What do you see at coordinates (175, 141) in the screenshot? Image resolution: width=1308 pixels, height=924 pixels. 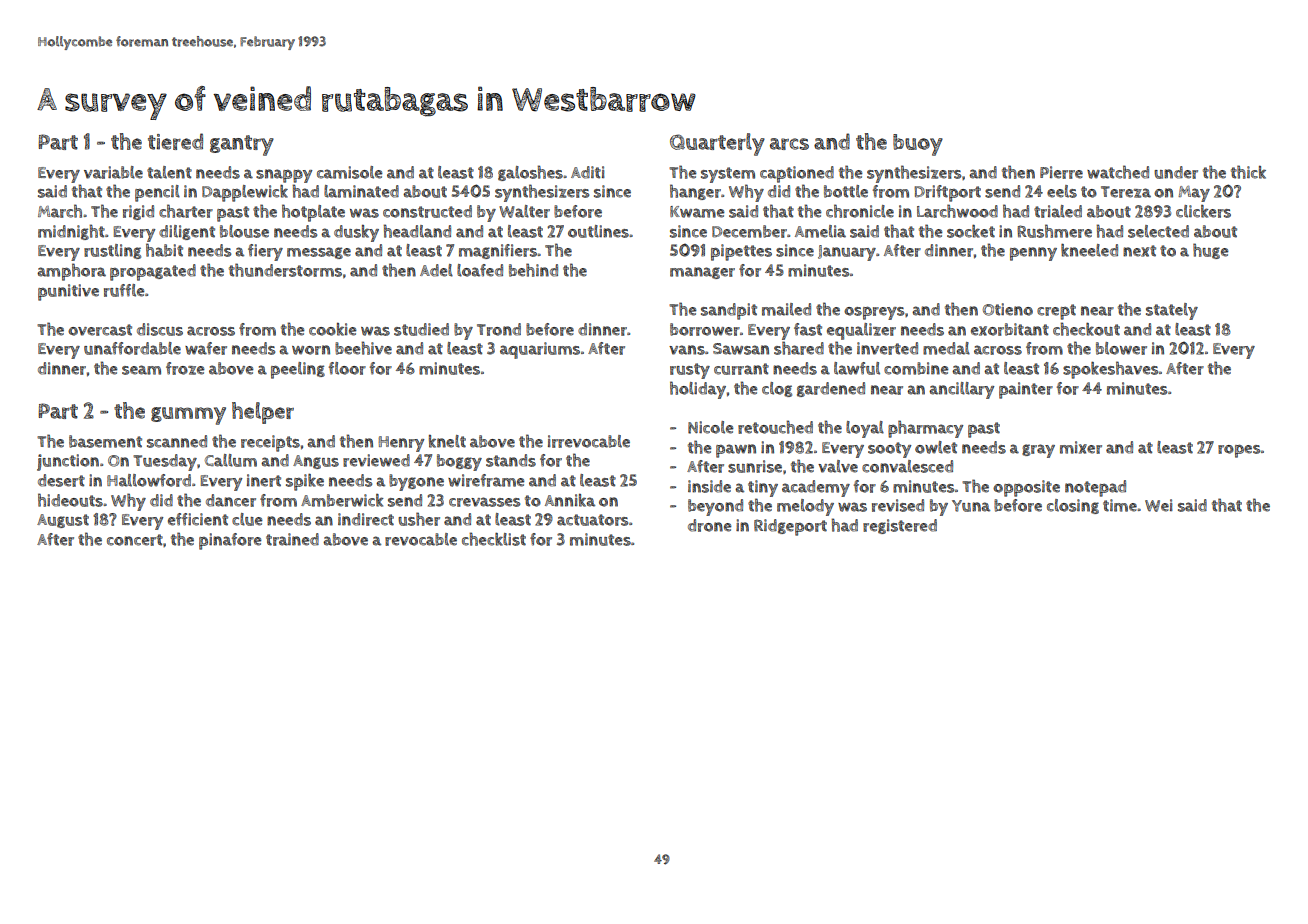 I see `tiered` at bounding box center [175, 141].
